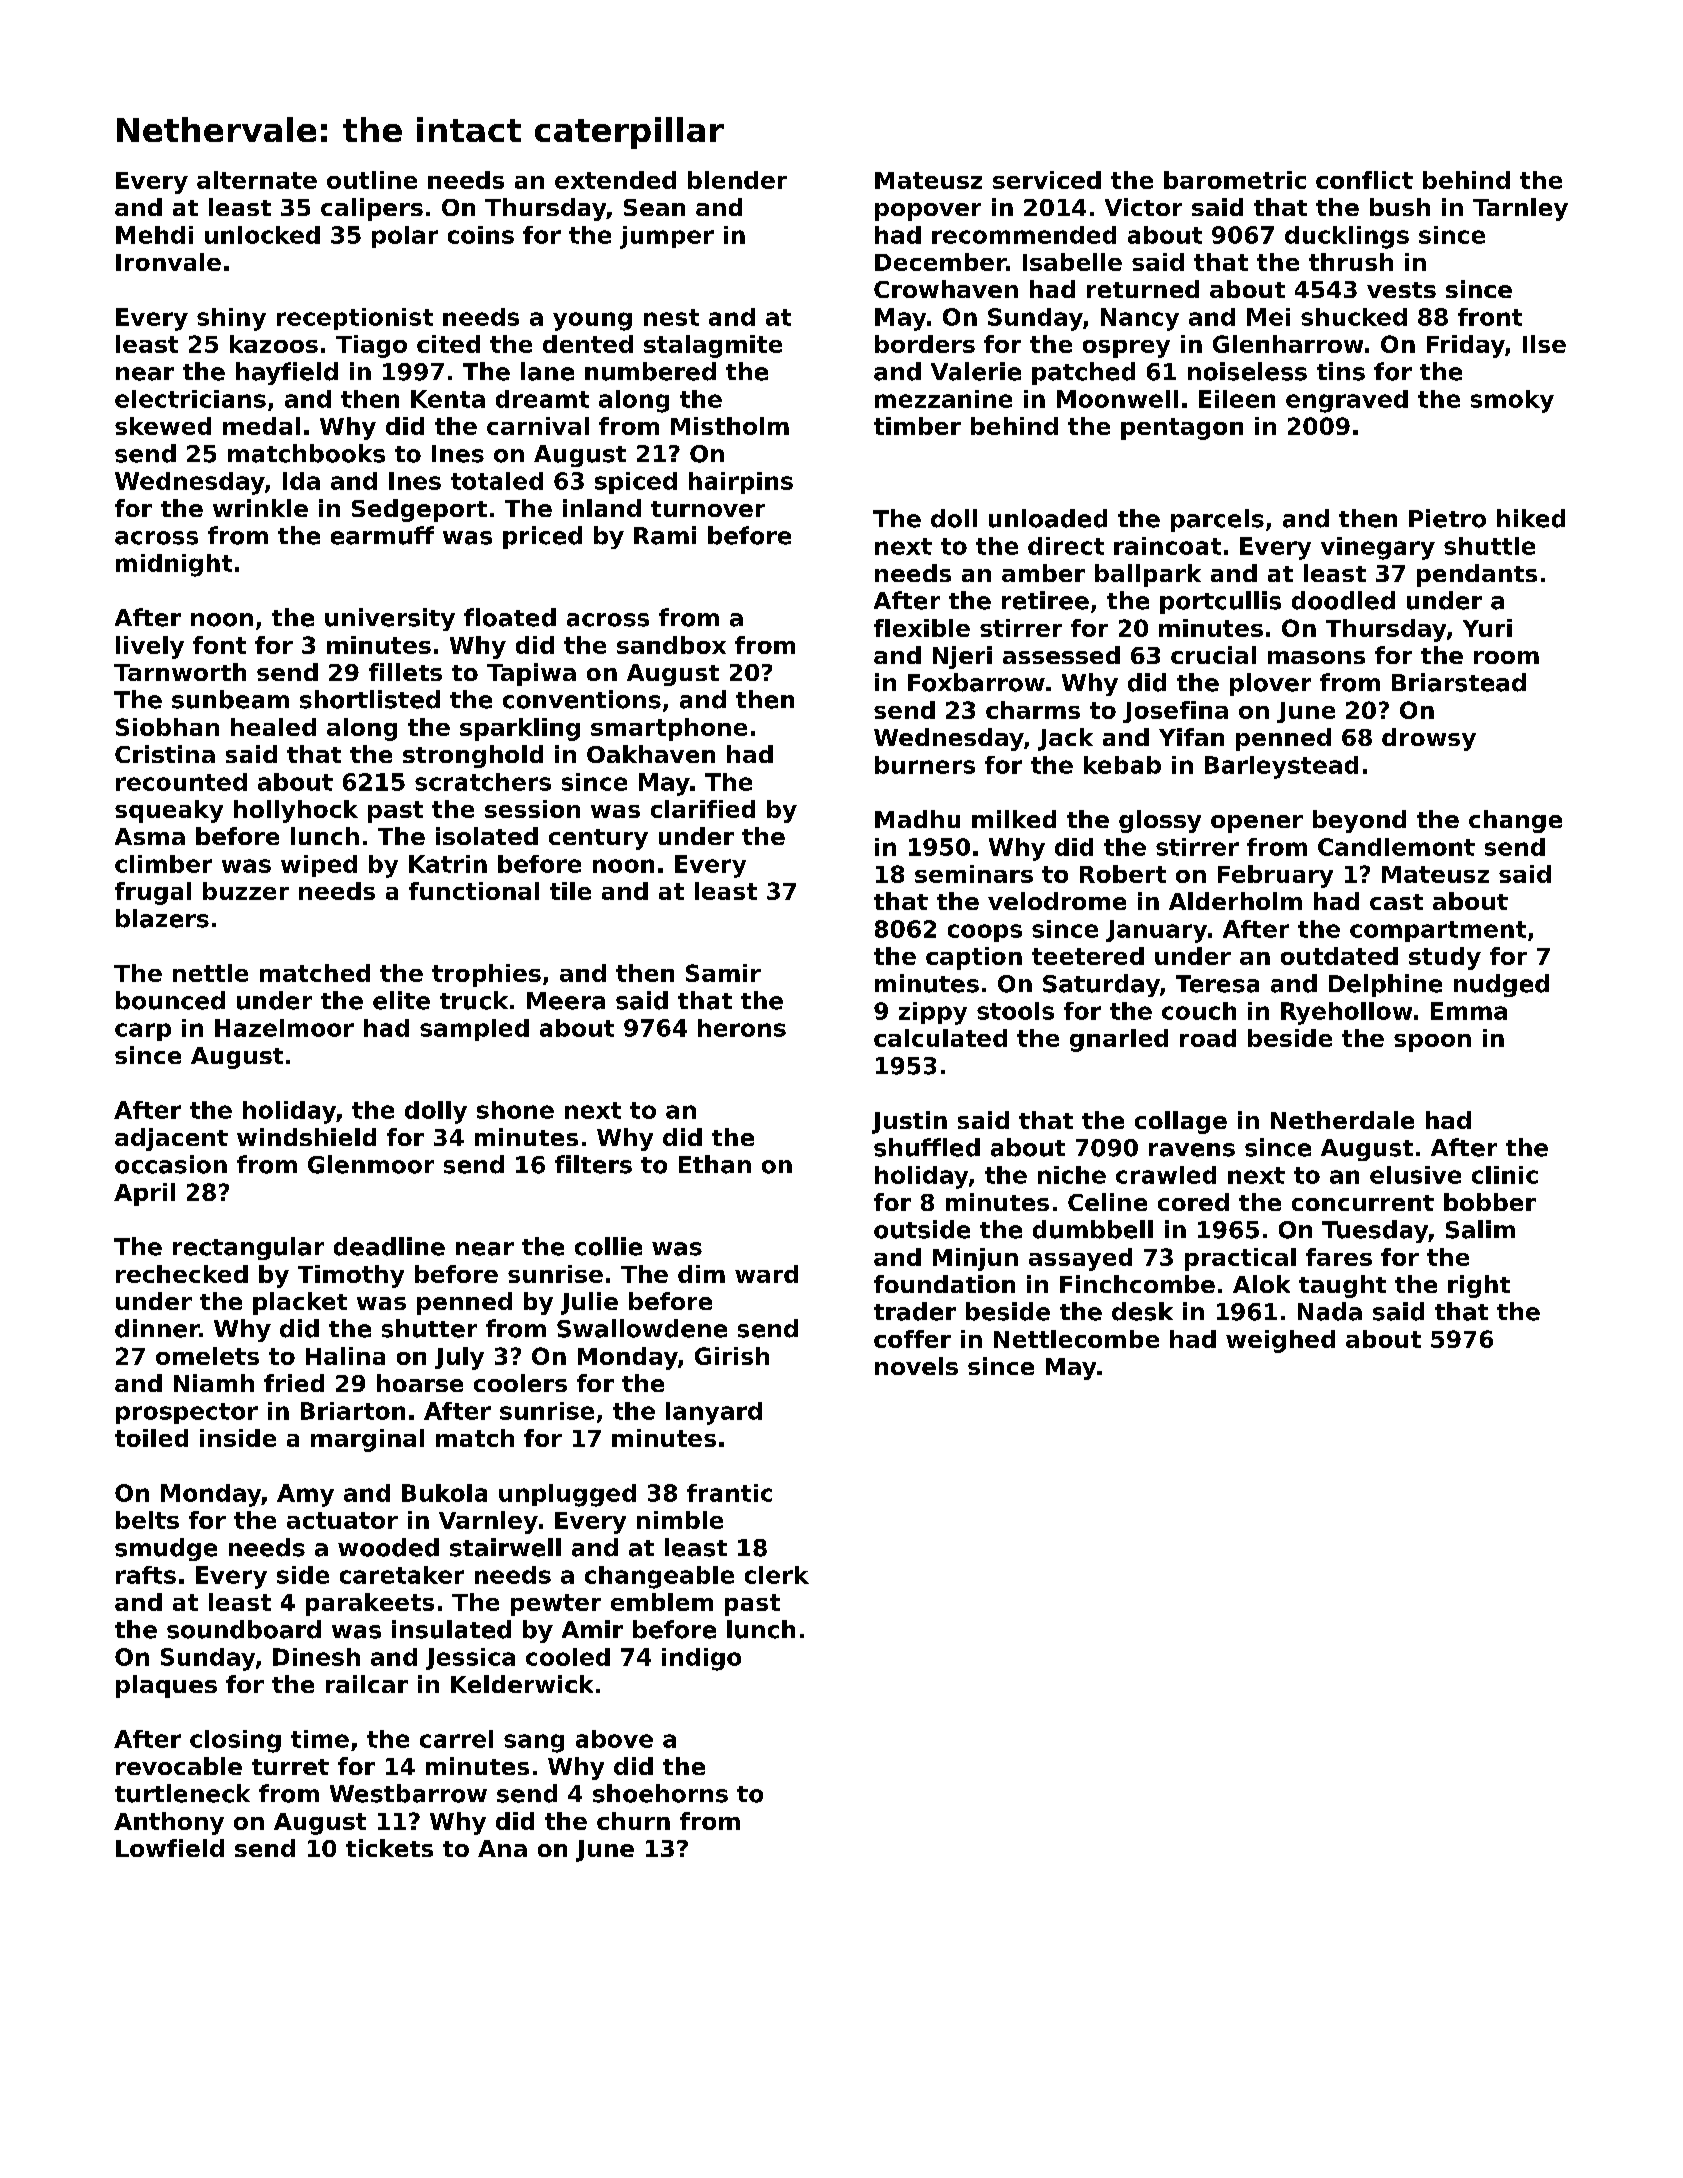 The image size is (1683, 2178). Describe the element at coordinates (1235, 180) in the document. I see `barometric` at that location.
